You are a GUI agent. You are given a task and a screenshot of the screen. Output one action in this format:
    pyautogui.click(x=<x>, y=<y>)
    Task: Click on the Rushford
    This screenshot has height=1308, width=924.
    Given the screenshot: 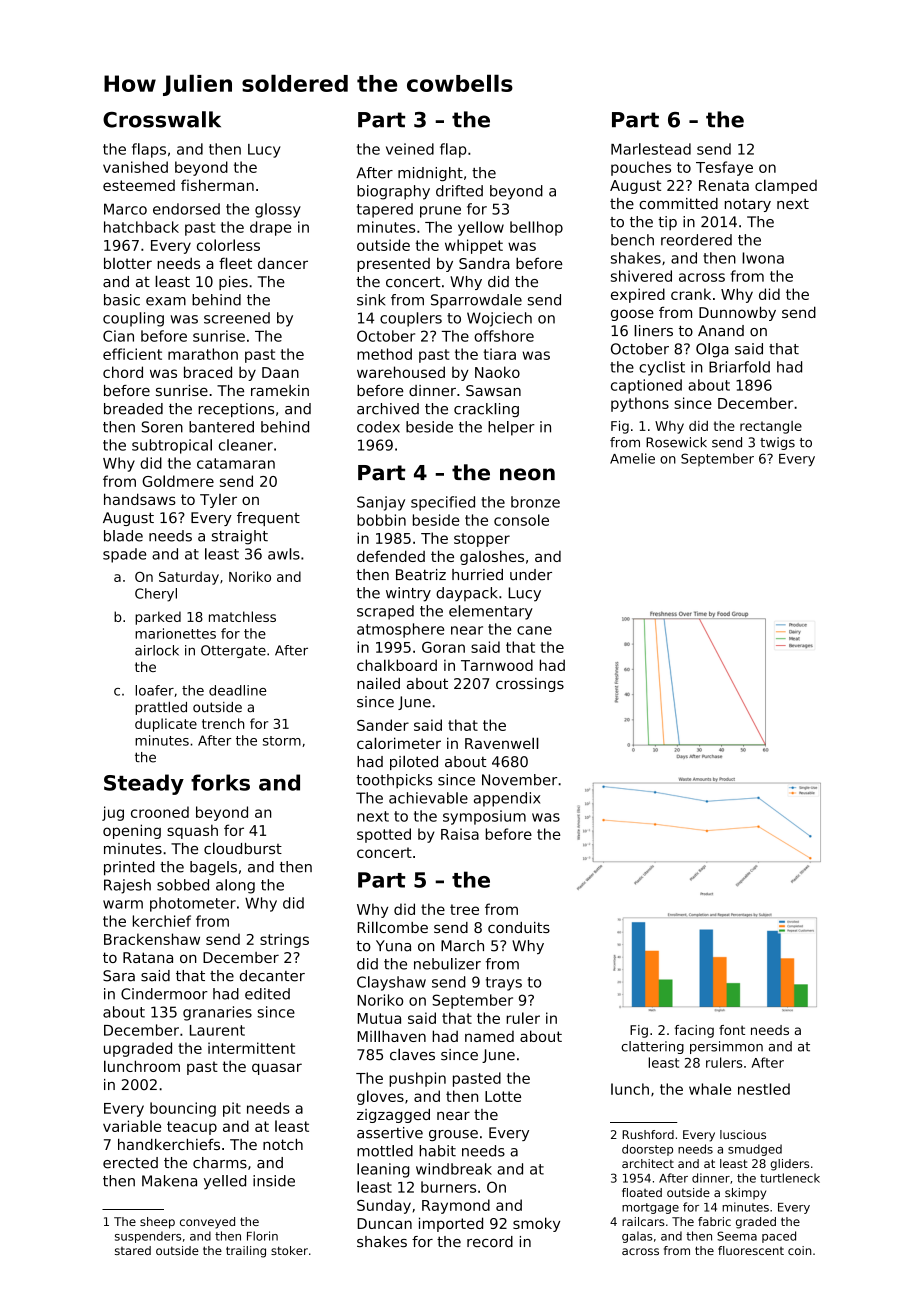 What is the action you would take?
    pyautogui.click(x=648, y=1134)
